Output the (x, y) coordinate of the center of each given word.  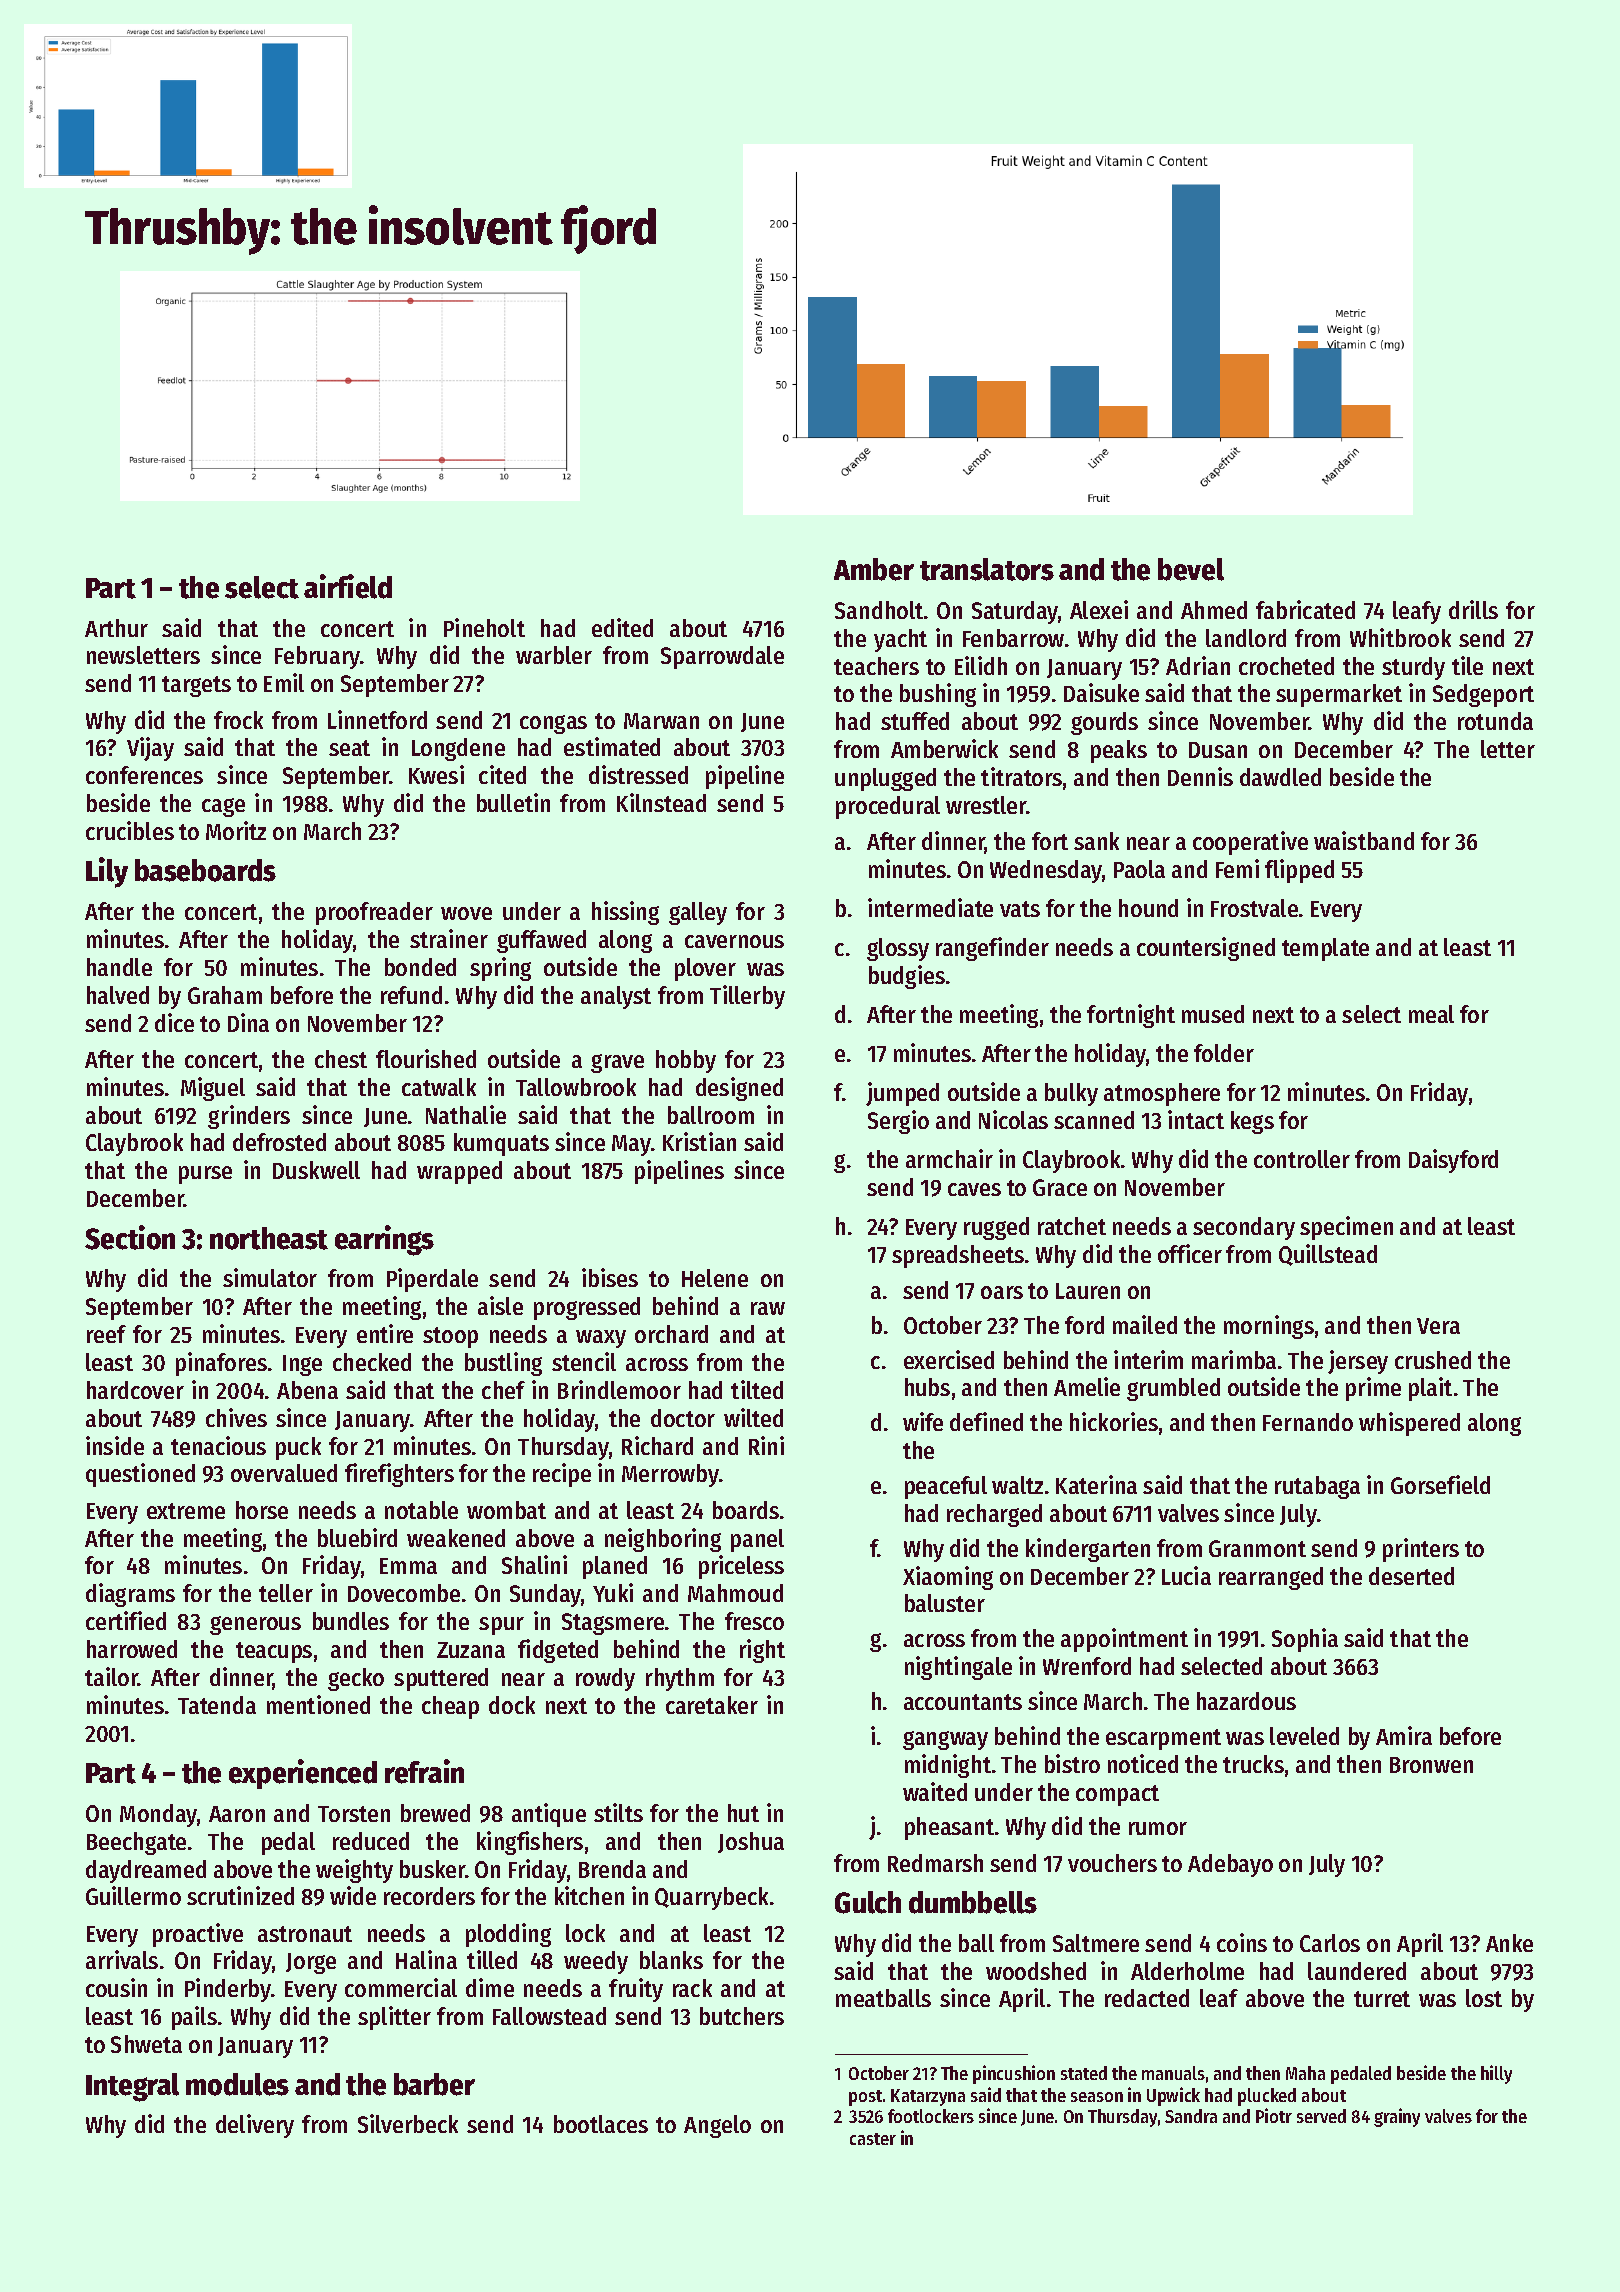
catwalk (439, 1087)
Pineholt (484, 627)
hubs (927, 1387)
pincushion (1014, 2074)
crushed (1433, 1360)
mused (1213, 1014)
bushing (938, 695)
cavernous (734, 941)
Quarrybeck (711, 1898)
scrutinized (240, 1895)
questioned (140, 1475)
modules (237, 2084)
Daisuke (1101, 692)
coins (1242, 1942)
